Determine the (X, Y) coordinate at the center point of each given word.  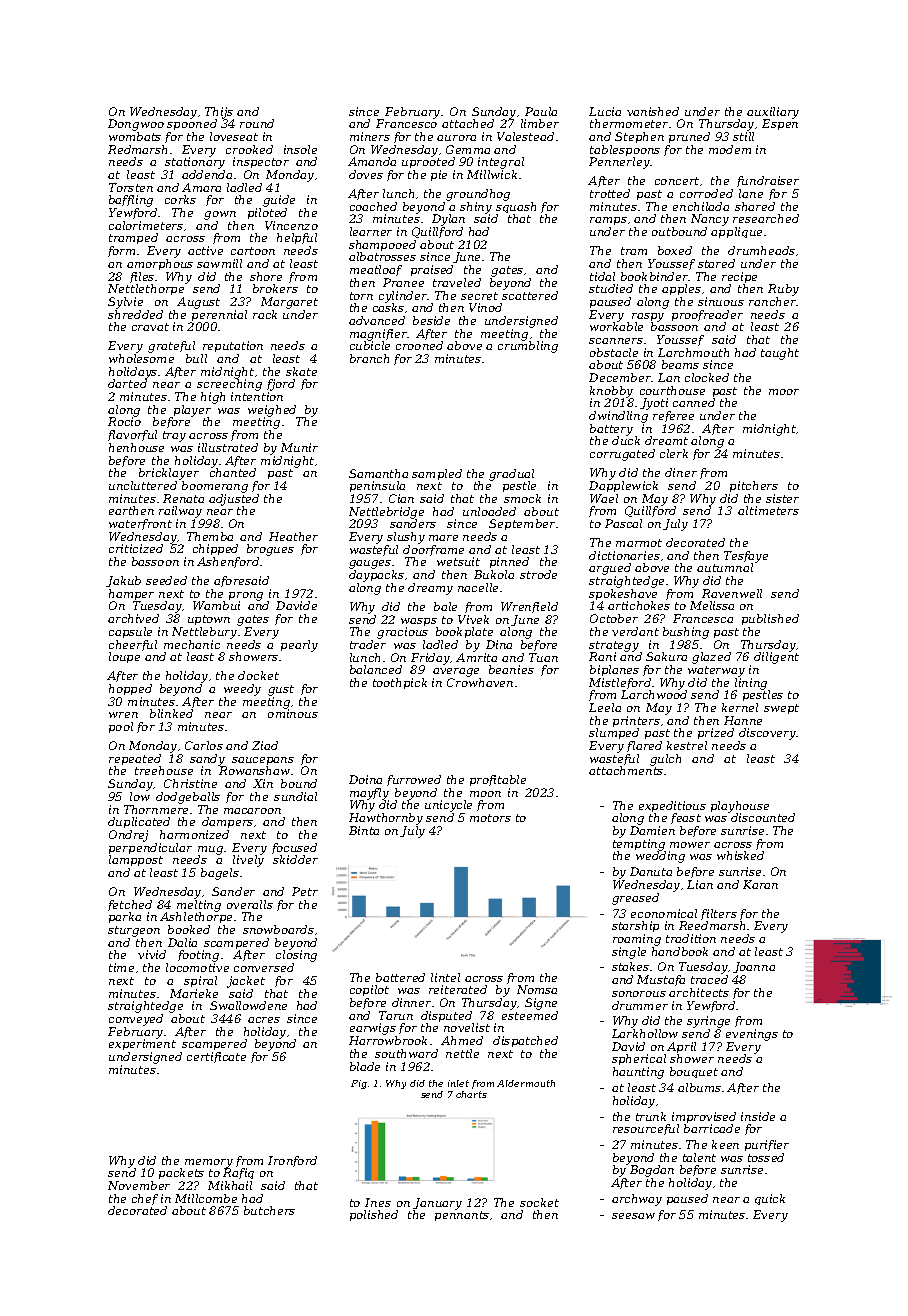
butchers (269, 1210)
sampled (437, 474)
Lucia (605, 111)
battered (400, 977)
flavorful (132, 435)
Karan (760, 884)
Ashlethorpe (196, 917)
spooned (192, 124)
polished (374, 1215)
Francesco (406, 123)
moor (784, 392)
